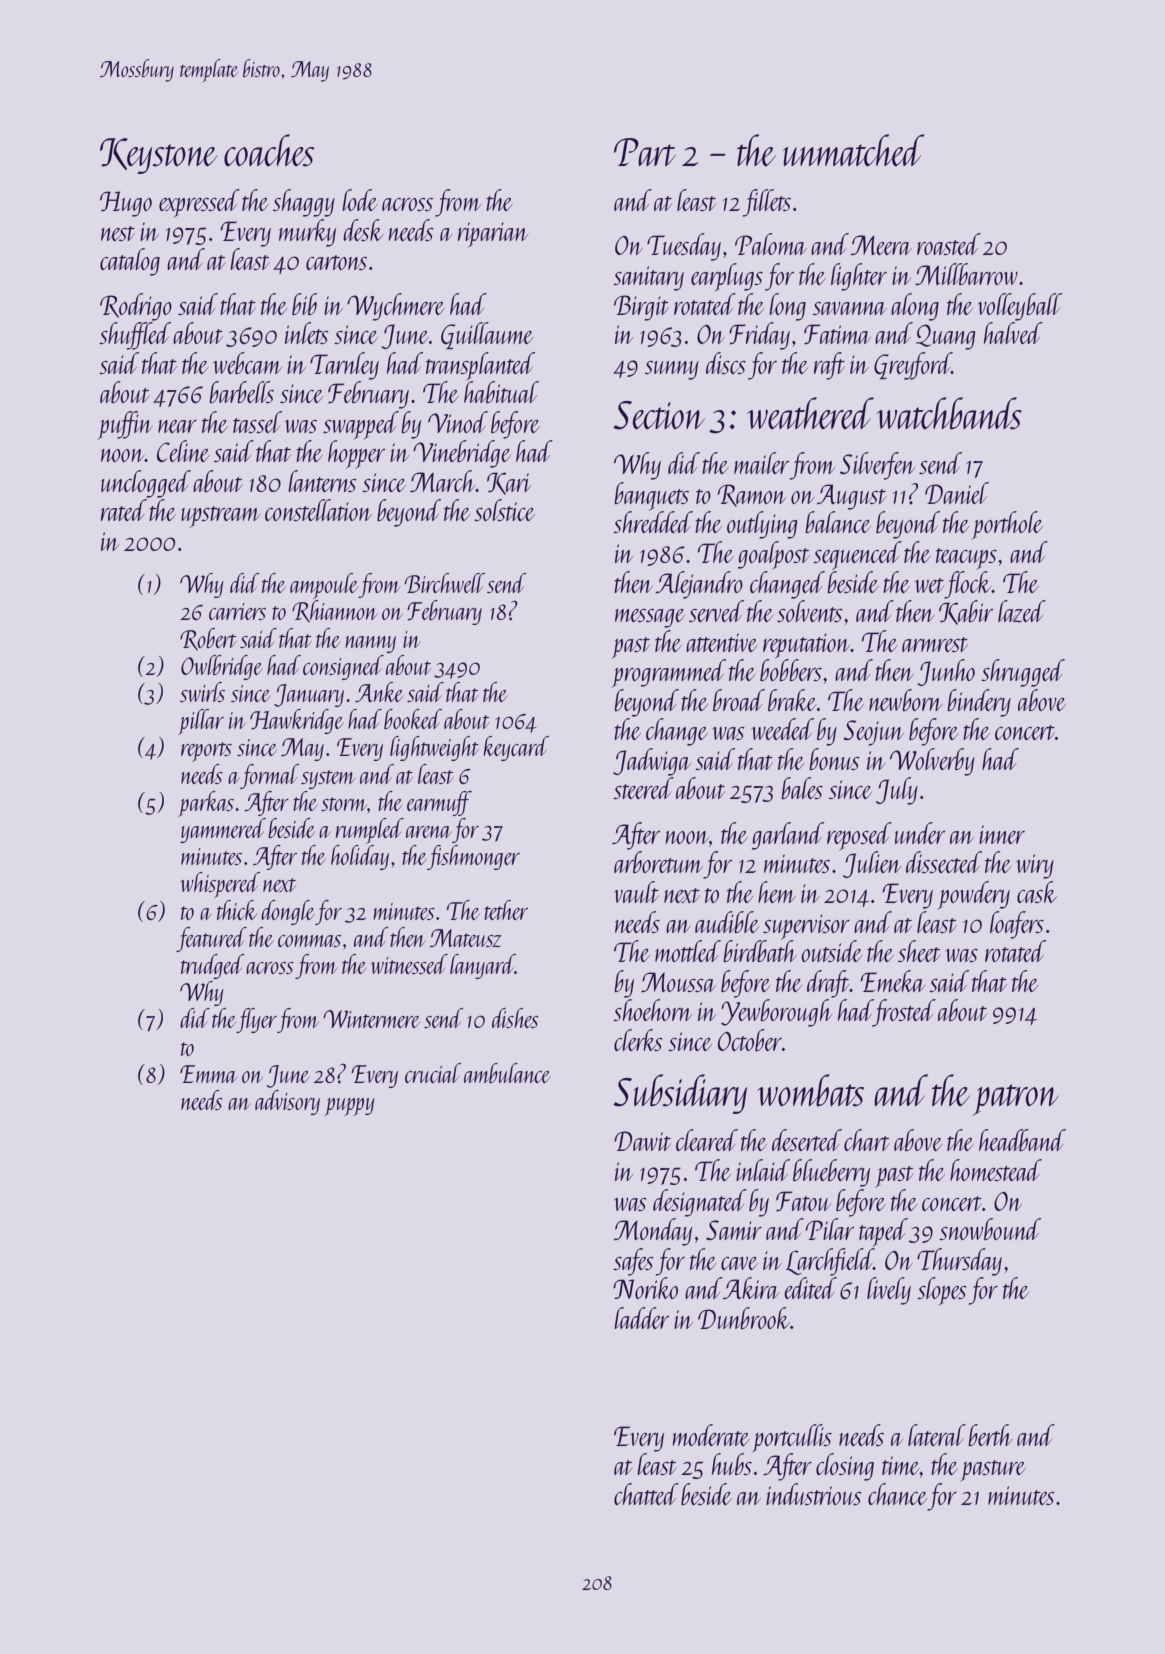  Describe the element at coordinates (668, 673) in the screenshot. I see `programmed` at that location.
